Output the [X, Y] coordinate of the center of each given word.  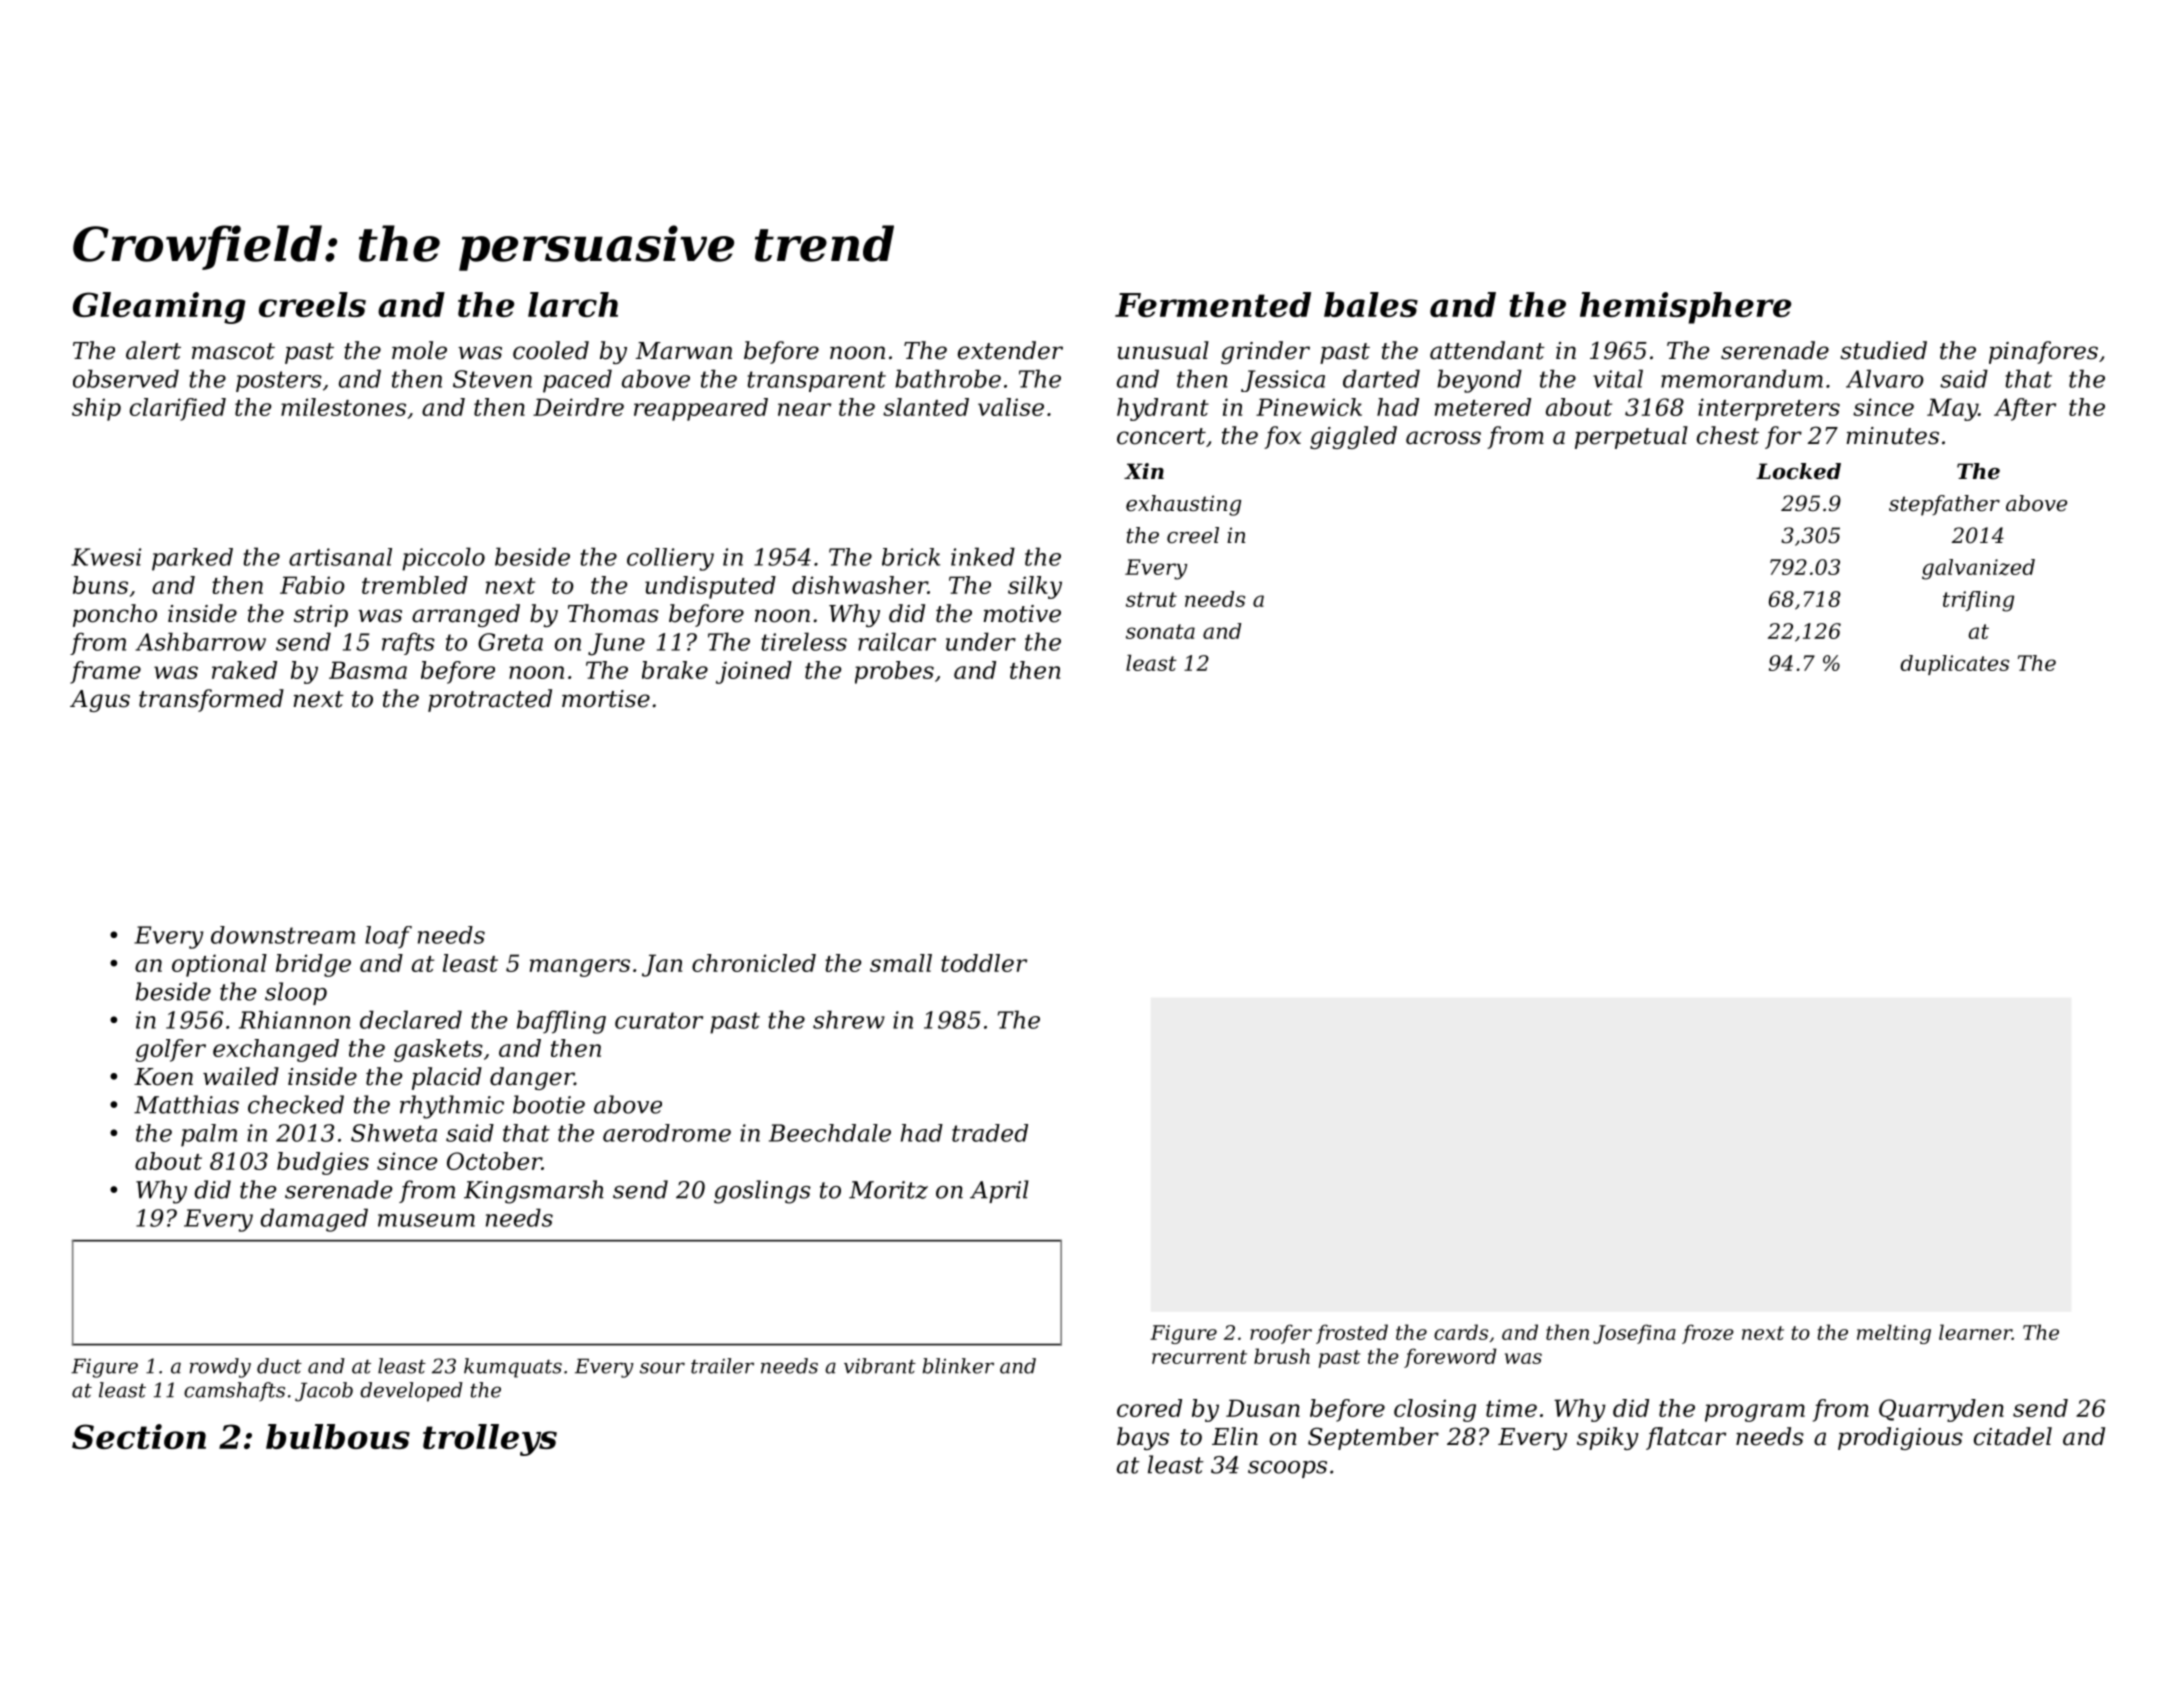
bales [1371, 304]
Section [139, 1436]
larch [573, 304]
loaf [388, 937]
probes [894, 672]
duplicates [1954, 665]
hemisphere [1685, 308]
